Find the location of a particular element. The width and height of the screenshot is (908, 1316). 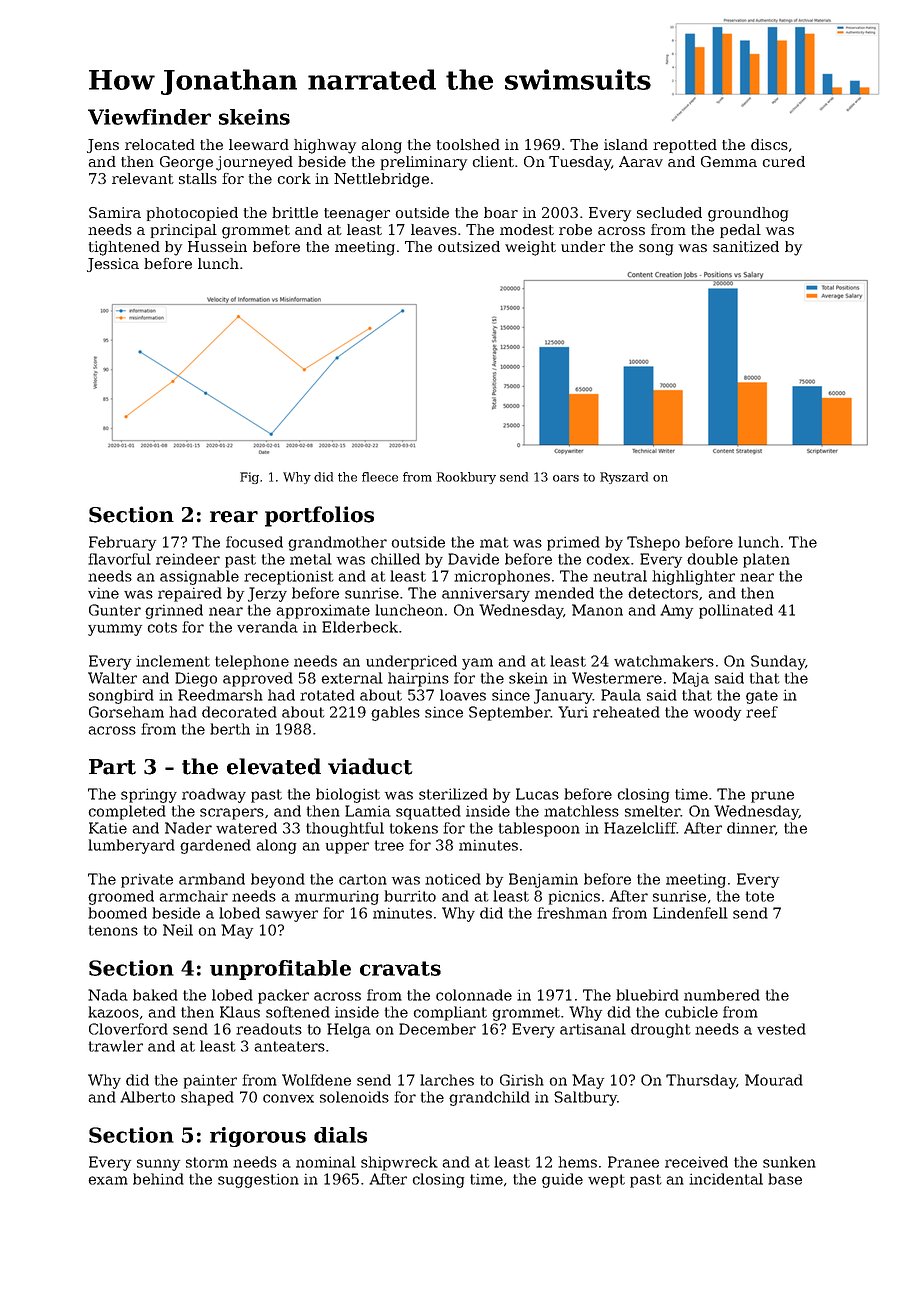

hairpins is located at coordinates (418, 679).
